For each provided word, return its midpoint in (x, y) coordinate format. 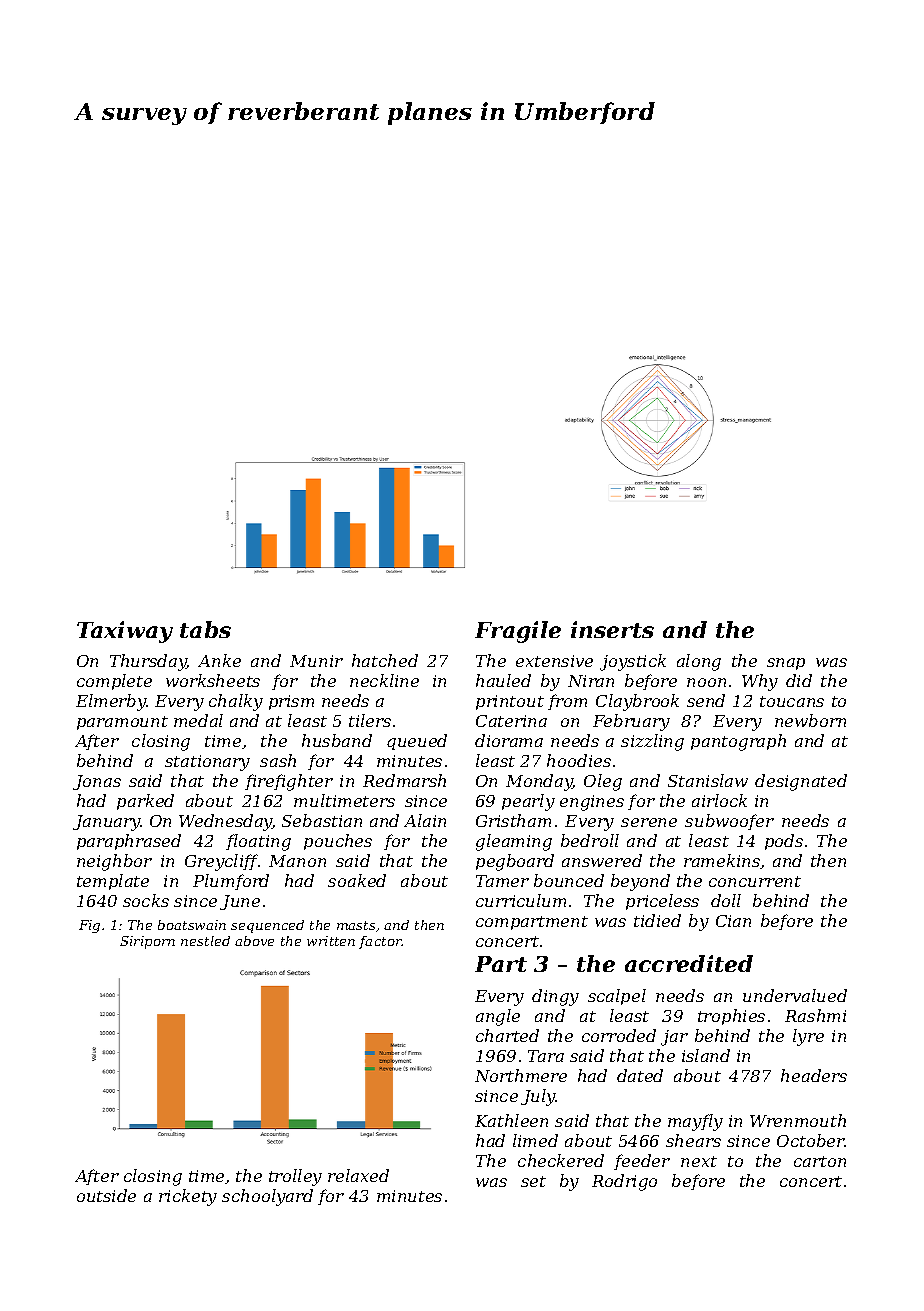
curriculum (521, 900)
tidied (657, 920)
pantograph (738, 742)
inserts (612, 629)
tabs (205, 629)
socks (146, 900)
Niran (591, 681)
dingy (555, 997)
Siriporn (147, 942)
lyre (808, 1037)
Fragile (518, 632)
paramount (122, 723)
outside (106, 1195)
